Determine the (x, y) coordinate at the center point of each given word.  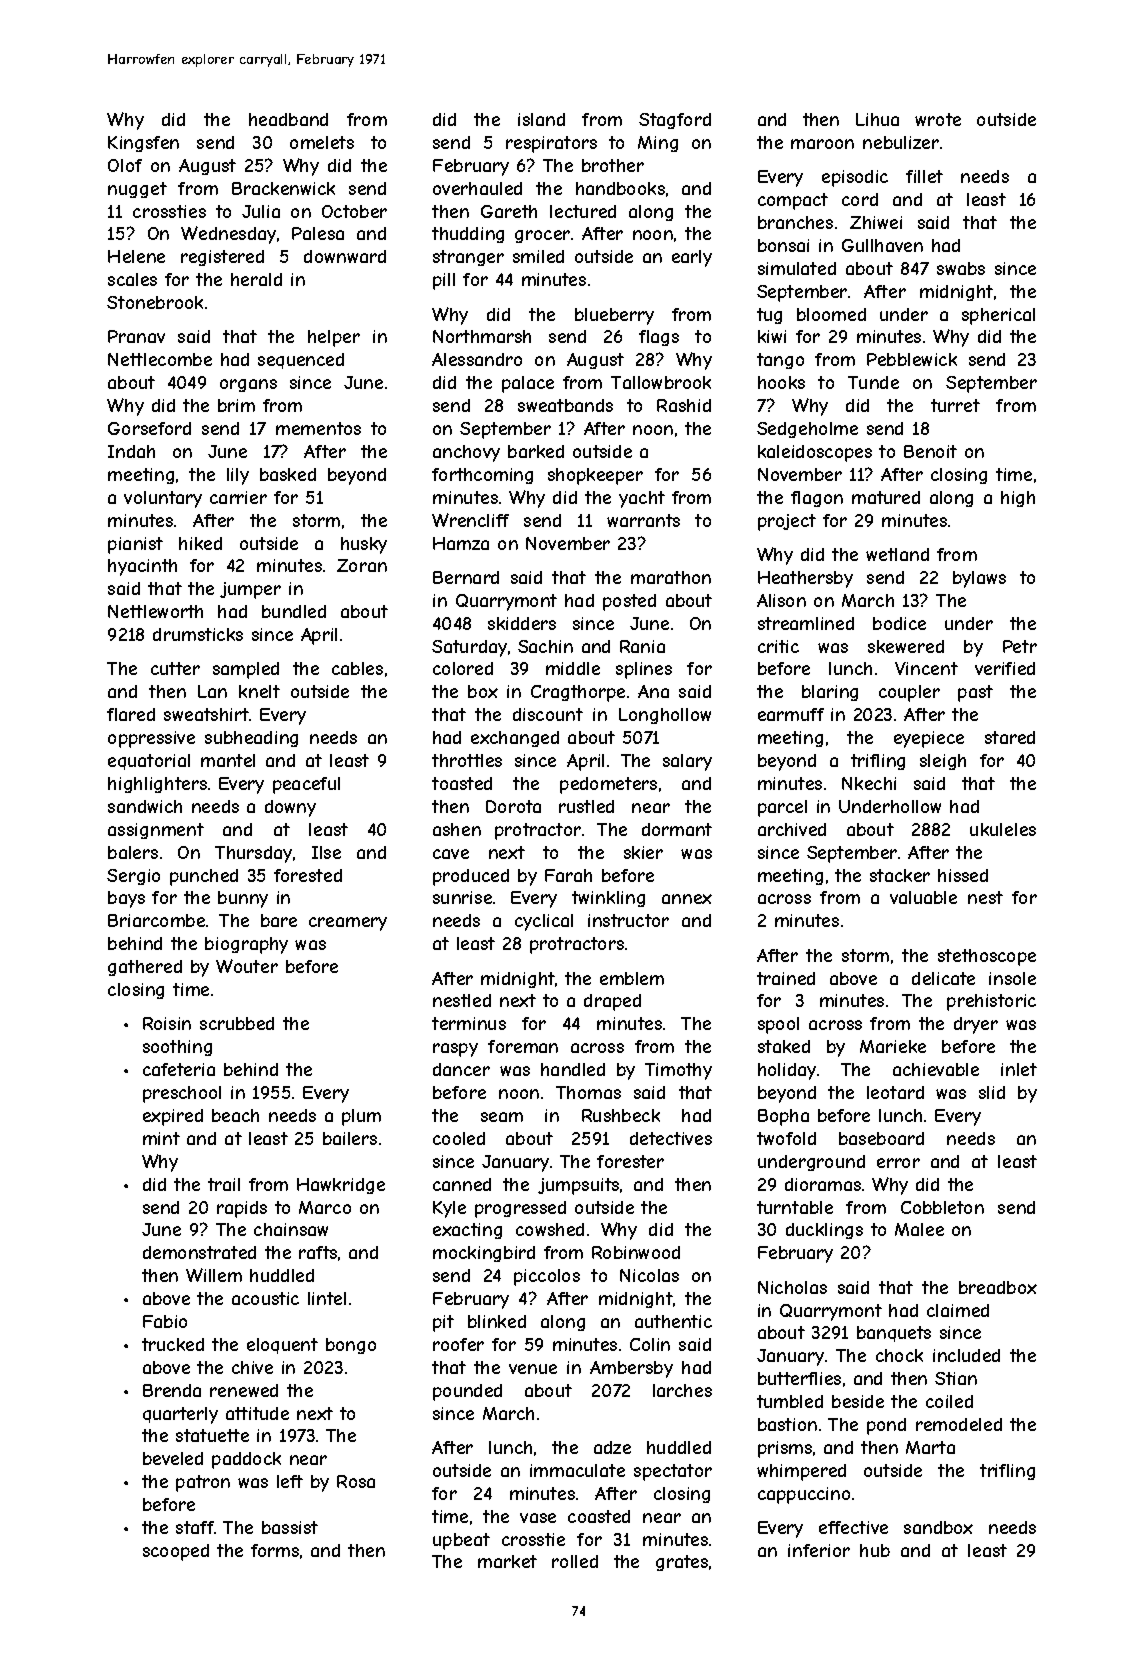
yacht (642, 499)
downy (290, 808)
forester (630, 1161)
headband (288, 119)
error (898, 1163)
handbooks (620, 188)
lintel (327, 1298)
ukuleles (1003, 829)
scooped (176, 1552)
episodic (855, 178)
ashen (457, 829)
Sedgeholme (807, 430)
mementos (318, 428)
